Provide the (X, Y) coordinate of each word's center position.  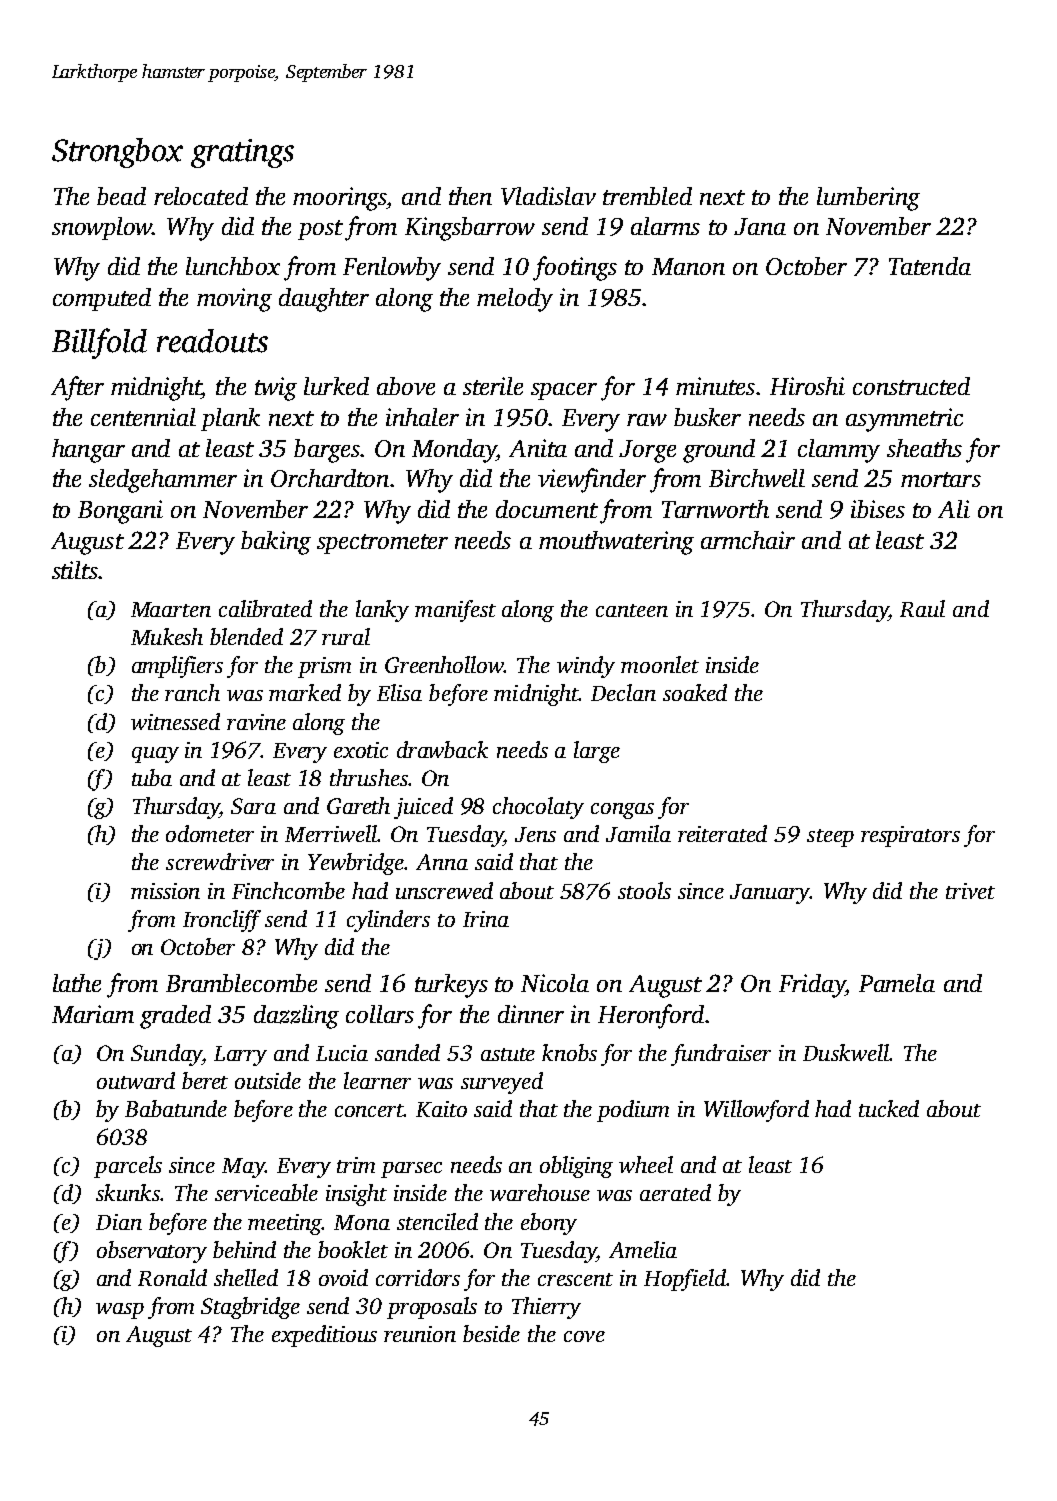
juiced (423, 808)
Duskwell (846, 1052)
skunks (128, 1192)
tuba (152, 777)
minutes (715, 386)
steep (830, 838)
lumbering (868, 199)
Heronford (651, 1016)
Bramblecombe (241, 983)
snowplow (102, 228)
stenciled (437, 1221)
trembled (647, 196)
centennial (143, 417)
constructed (911, 386)
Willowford (756, 1111)
